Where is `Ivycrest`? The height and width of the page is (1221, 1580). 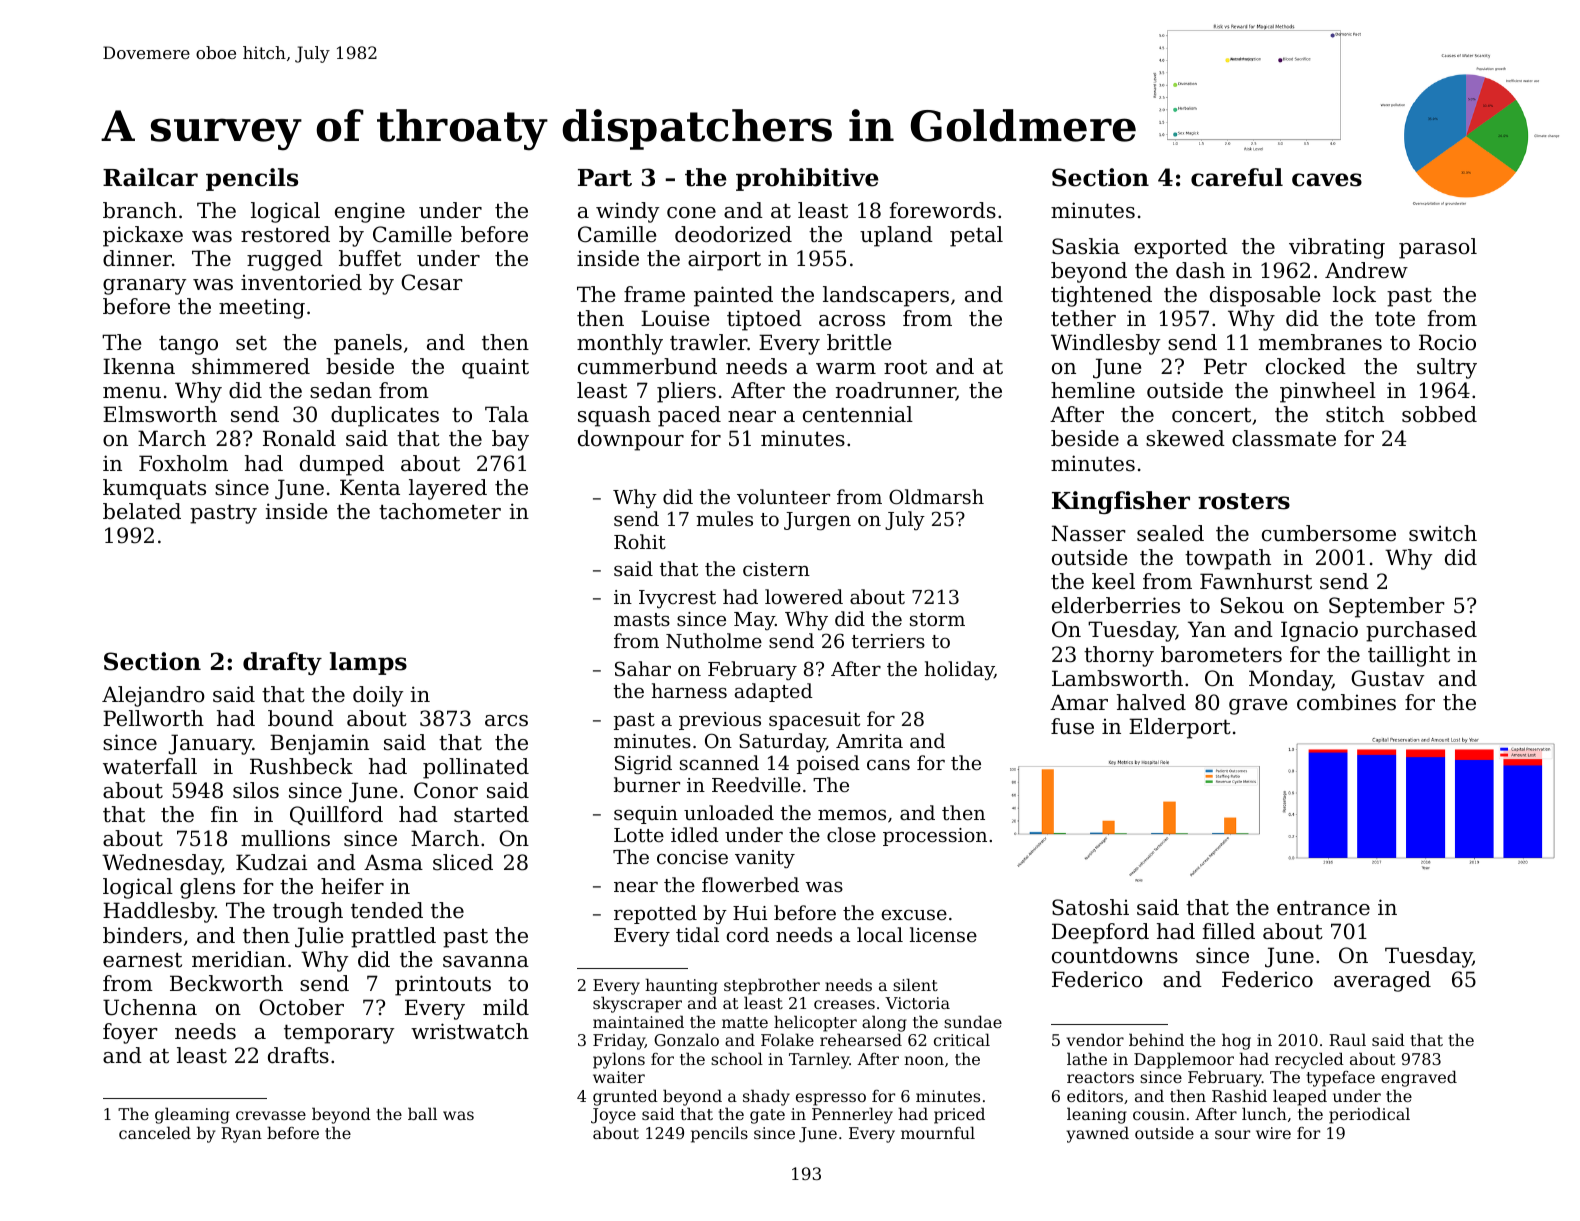 Ivycrest is located at coordinates (677, 599).
